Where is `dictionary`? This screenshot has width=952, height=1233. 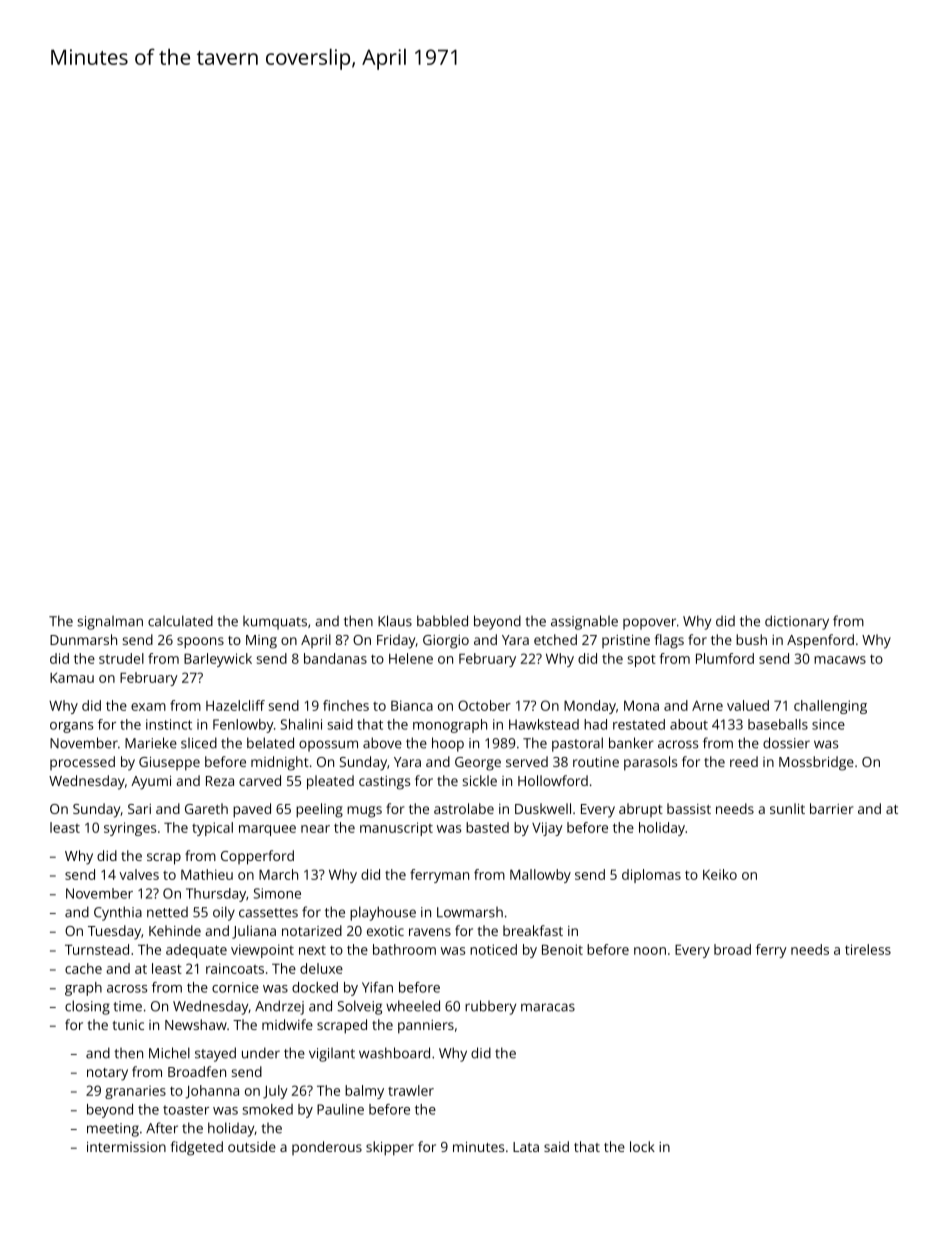 dictionary is located at coordinates (797, 622).
